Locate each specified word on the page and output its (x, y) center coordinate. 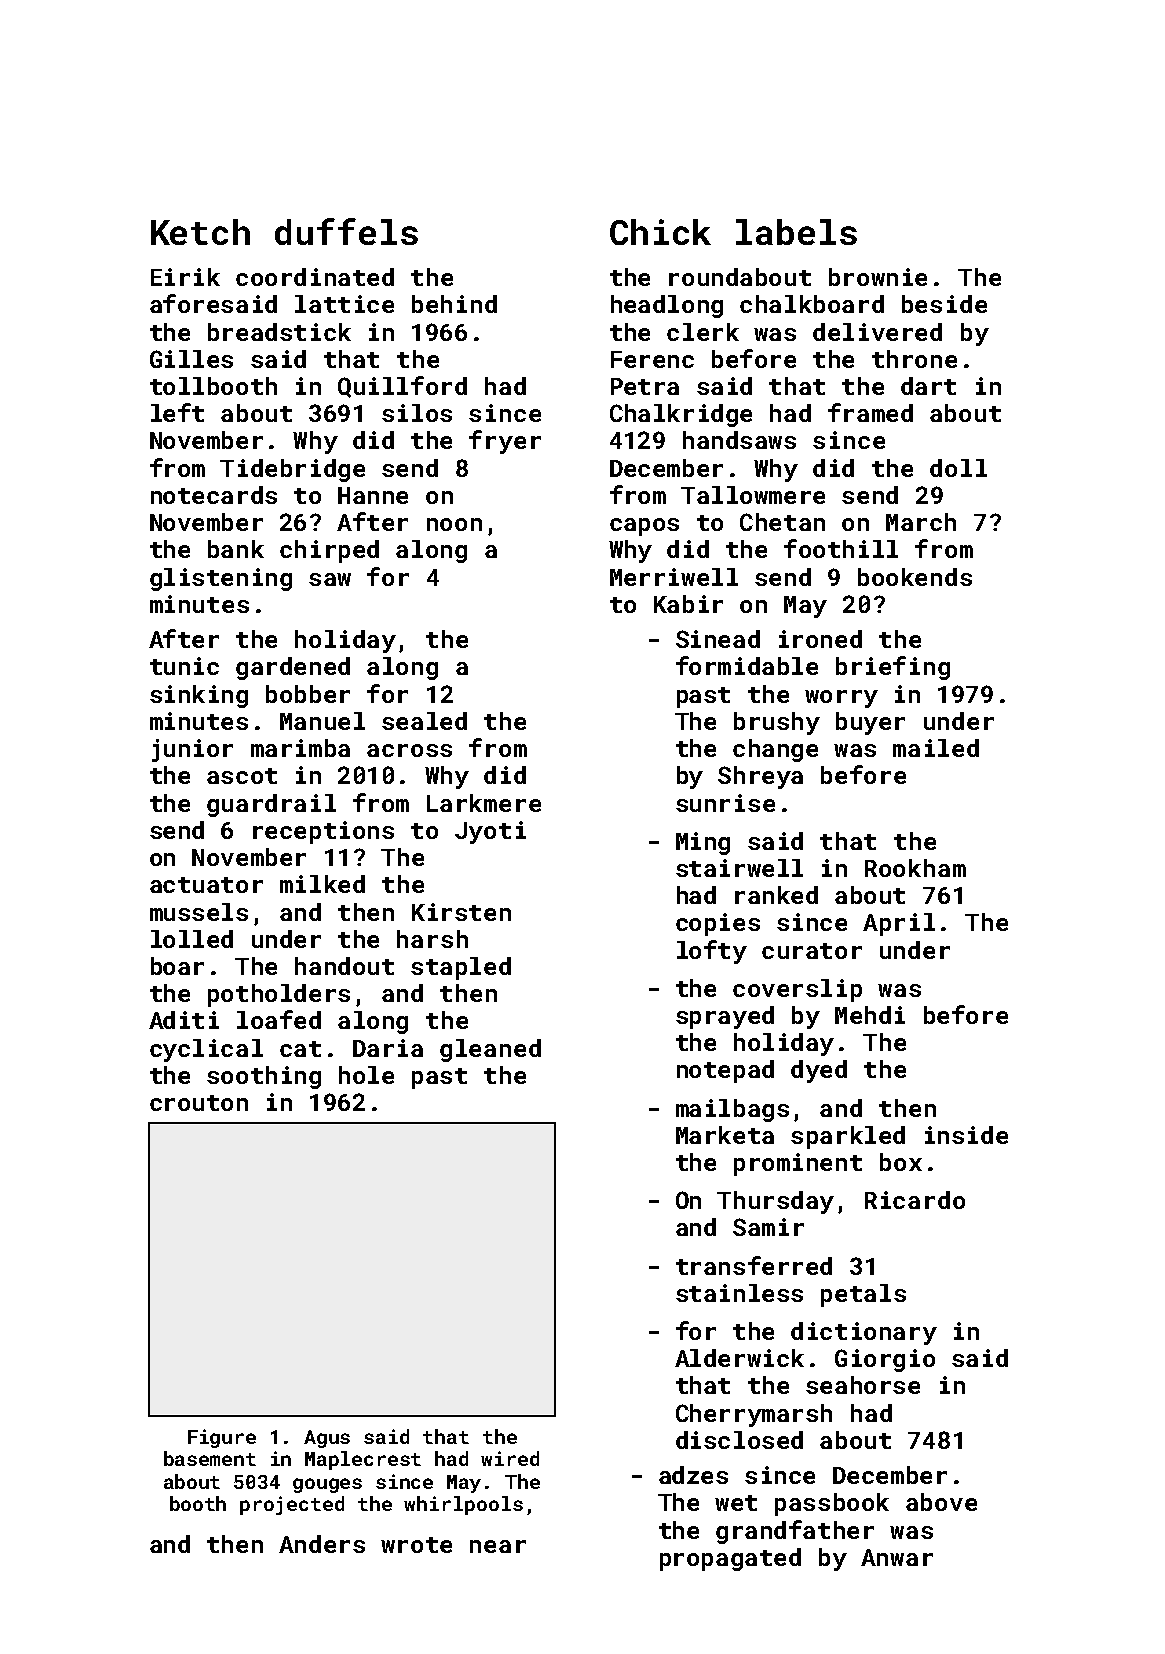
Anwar (897, 1557)
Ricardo (915, 1200)
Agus (327, 1439)
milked (322, 884)
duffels (346, 231)
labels (796, 232)
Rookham (915, 868)
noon (454, 524)
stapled (461, 968)
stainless (739, 1293)
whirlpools (463, 1505)
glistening (221, 579)
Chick (660, 232)
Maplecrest (363, 1460)
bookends (915, 577)
